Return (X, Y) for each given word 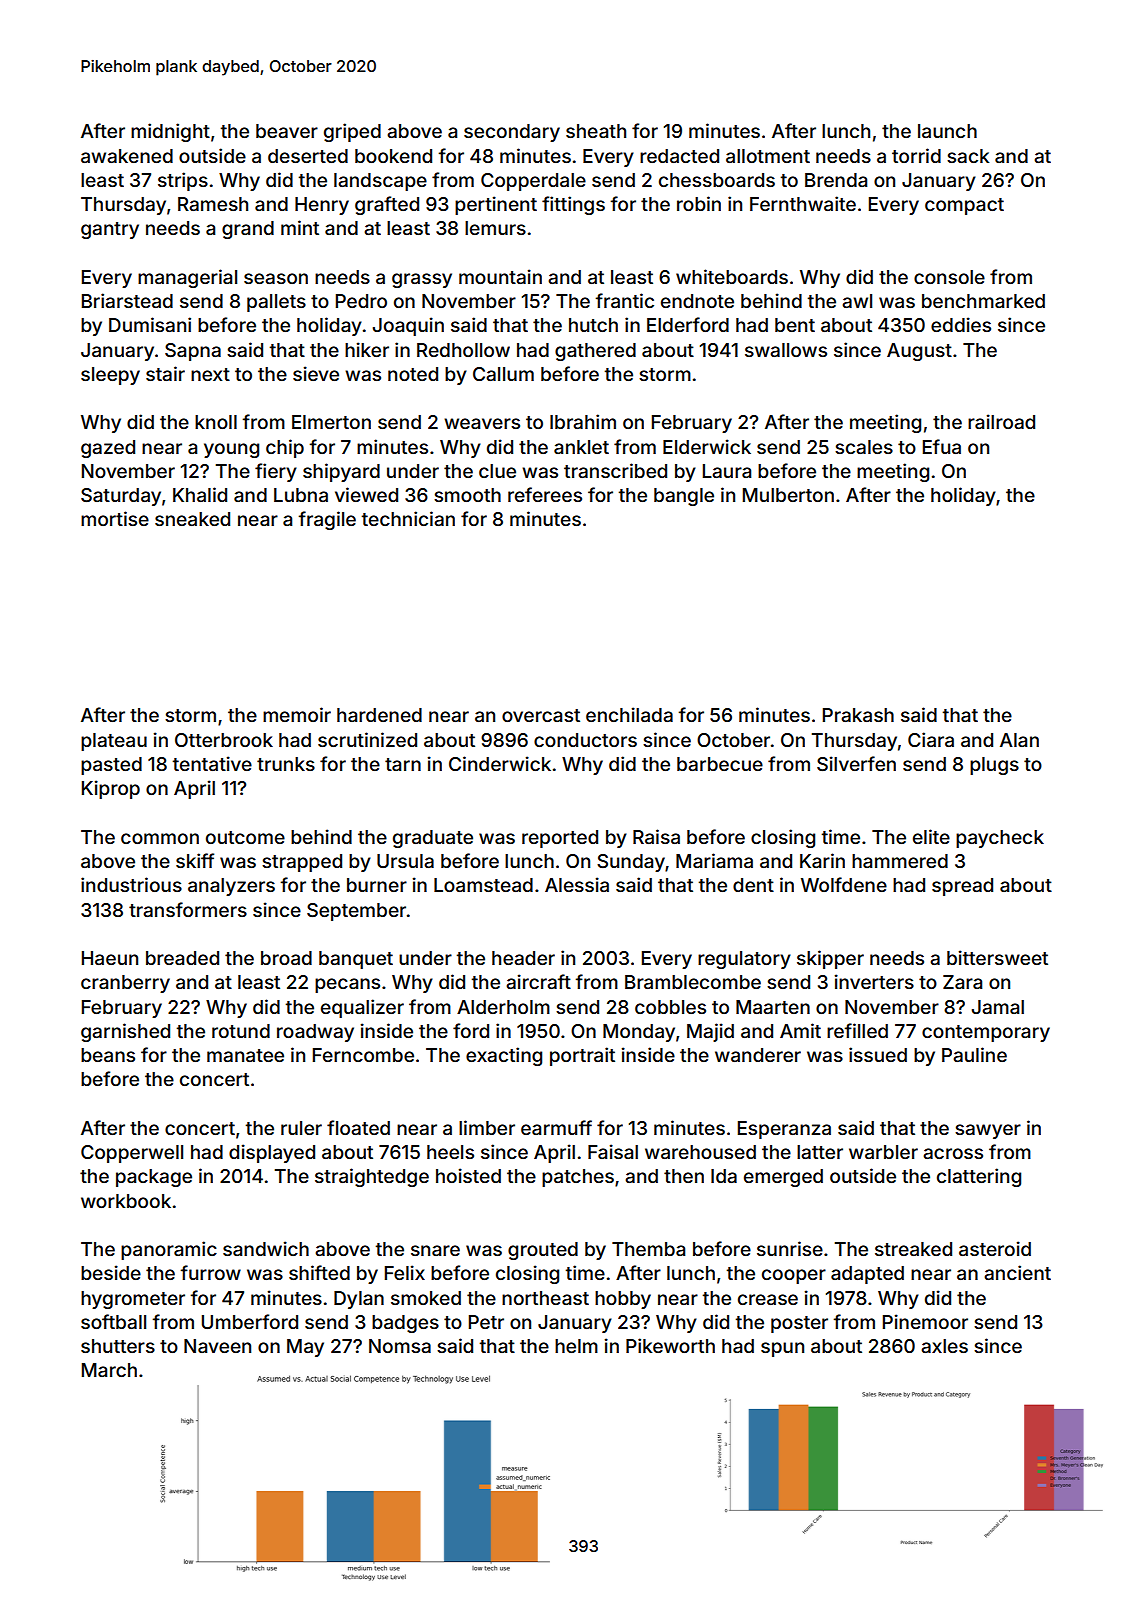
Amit (800, 1030)
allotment (768, 156)
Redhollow (463, 350)
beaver (287, 131)
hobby (623, 1300)
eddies (961, 324)
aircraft (538, 981)
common (160, 838)
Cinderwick (500, 763)
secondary (512, 133)
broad (286, 958)
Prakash (858, 715)
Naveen (217, 1346)
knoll (216, 422)
